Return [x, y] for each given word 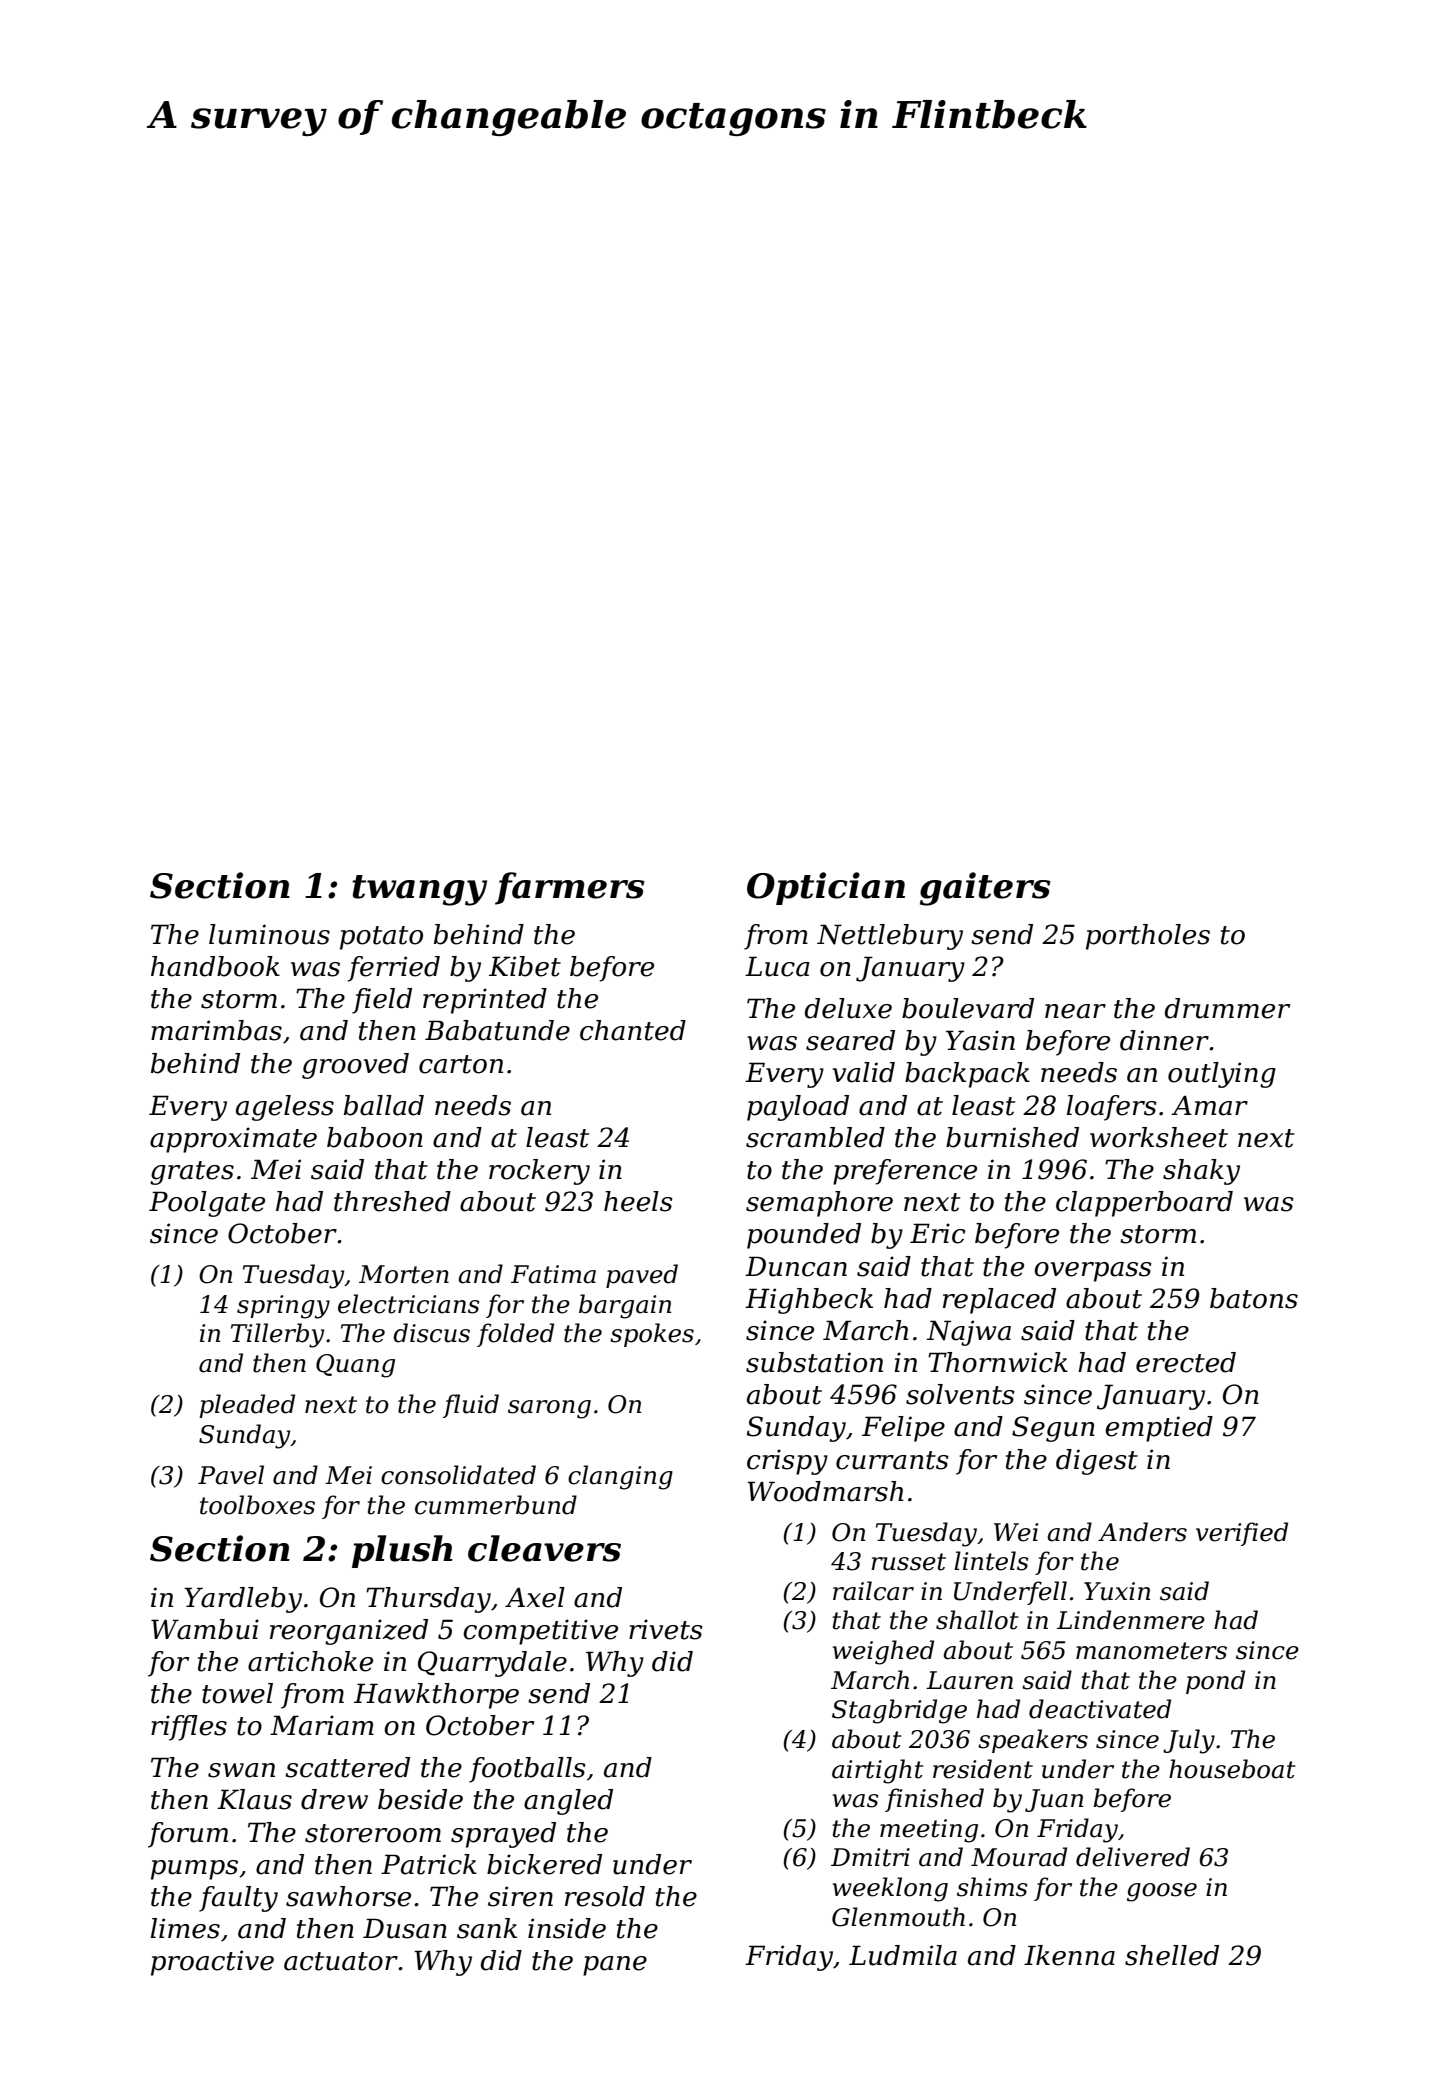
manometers [1151, 1651]
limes [185, 1928]
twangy [419, 890]
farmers [570, 888]
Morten [404, 1274]
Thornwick [998, 1362]
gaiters [985, 889]
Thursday [428, 1600]
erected [1186, 1362]
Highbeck [809, 1301]
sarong [549, 1409]
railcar [873, 1591]
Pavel [231, 1475]
